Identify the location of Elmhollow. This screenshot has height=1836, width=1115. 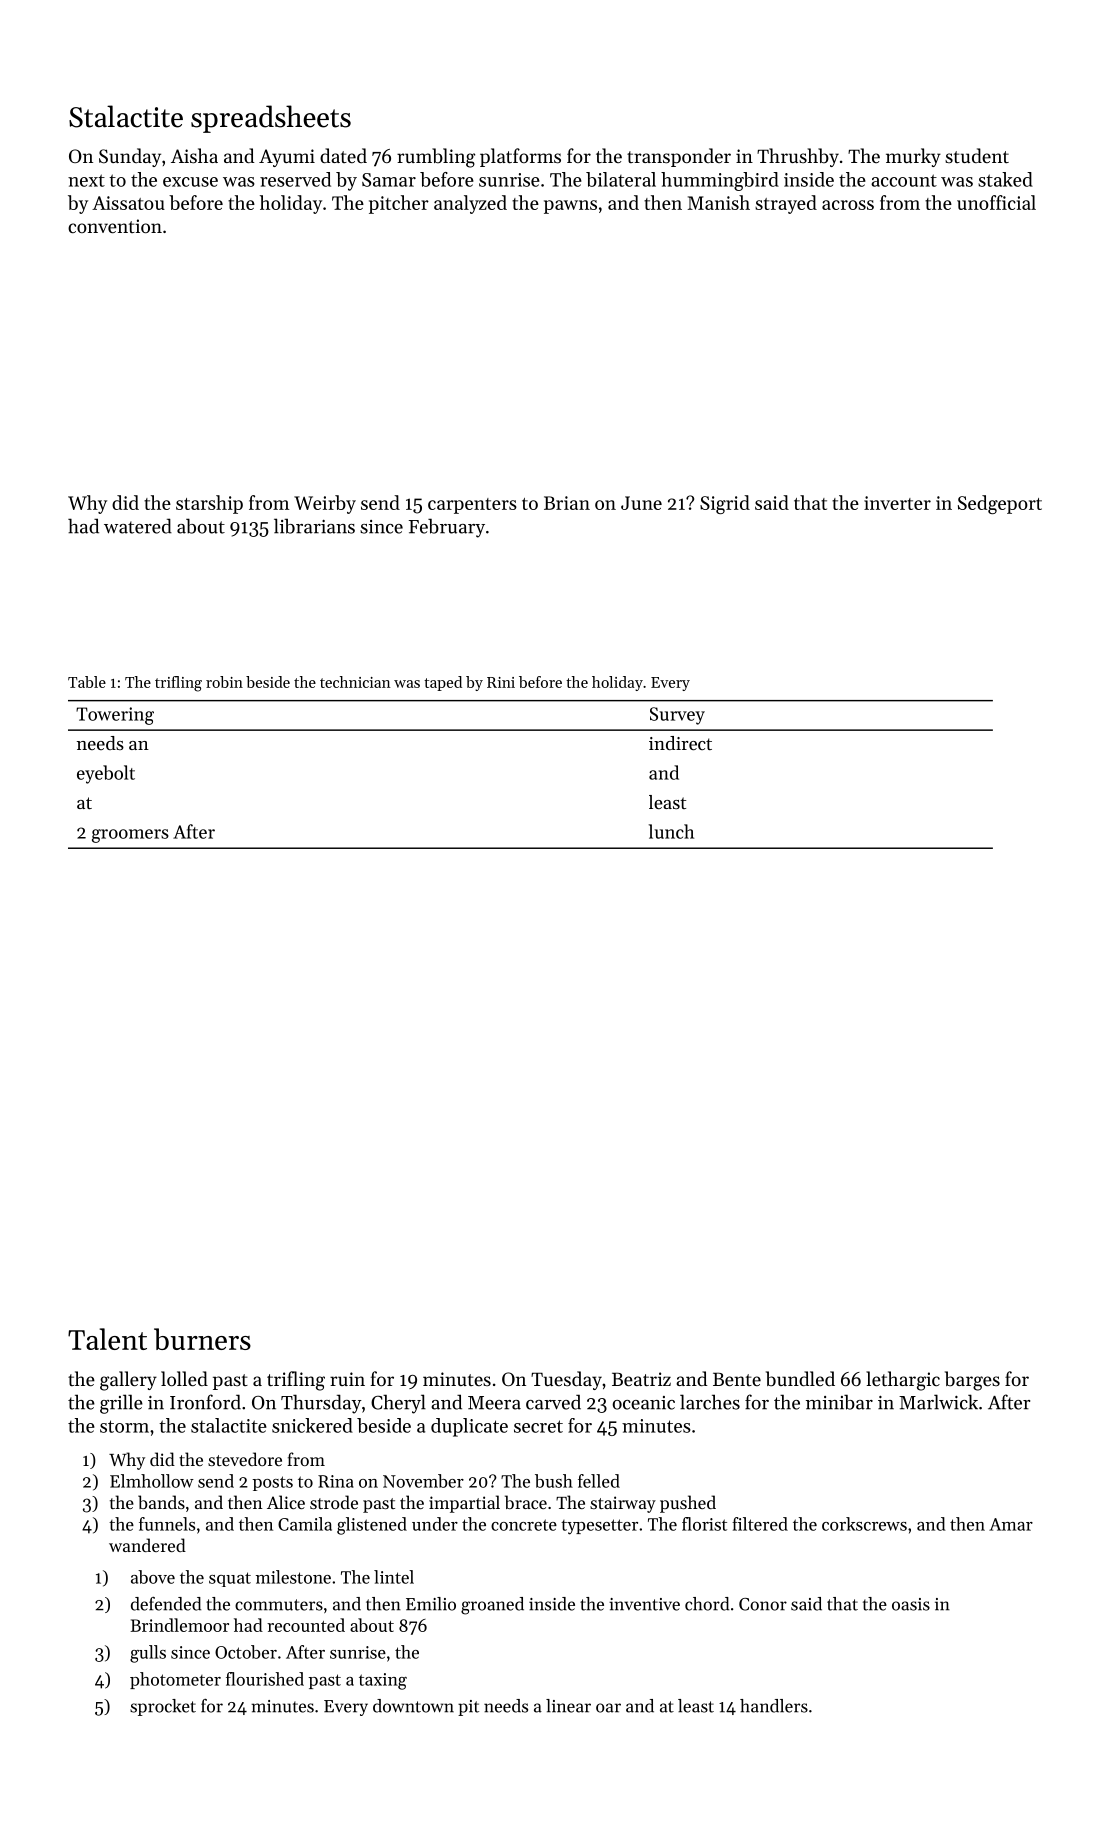
(152, 1481).
